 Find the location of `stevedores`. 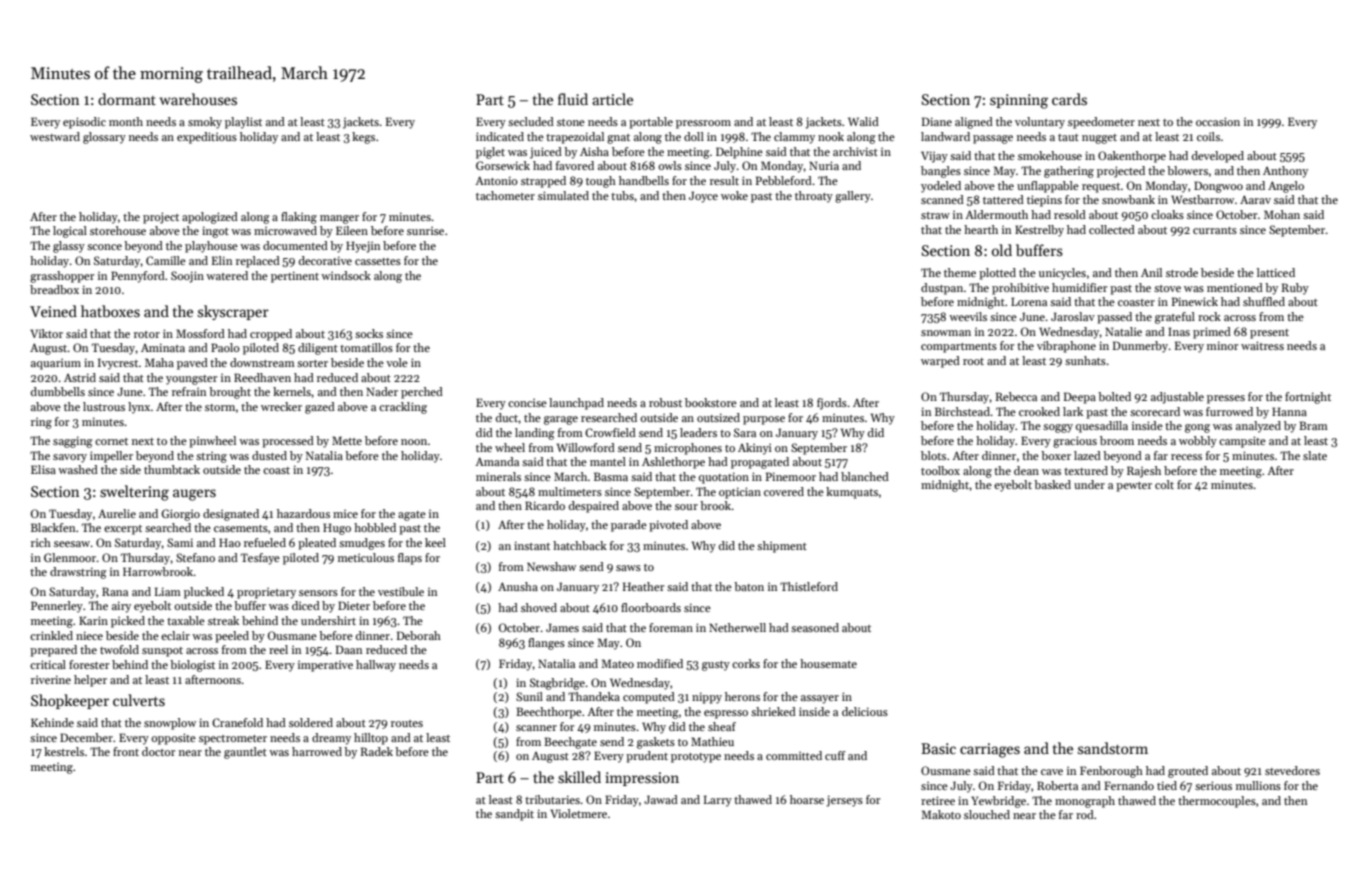

stevedores is located at coordinates (1292, 770).
